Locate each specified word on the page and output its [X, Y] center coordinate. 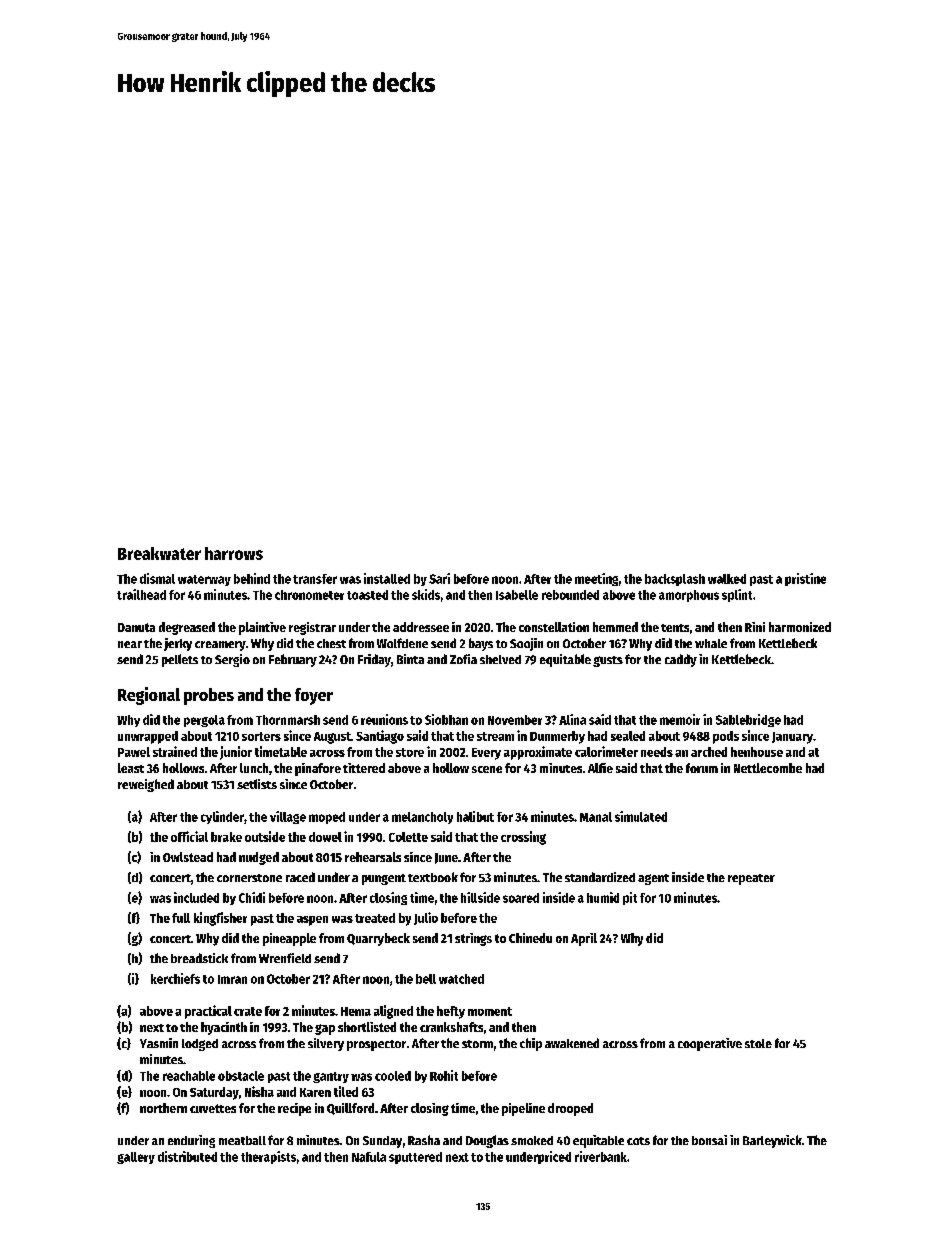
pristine [805, 579]
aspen [312, 921]
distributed [187, 1156]
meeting [596, 579]
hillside [480, 897]
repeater [751, 879]
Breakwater [159, 553]
